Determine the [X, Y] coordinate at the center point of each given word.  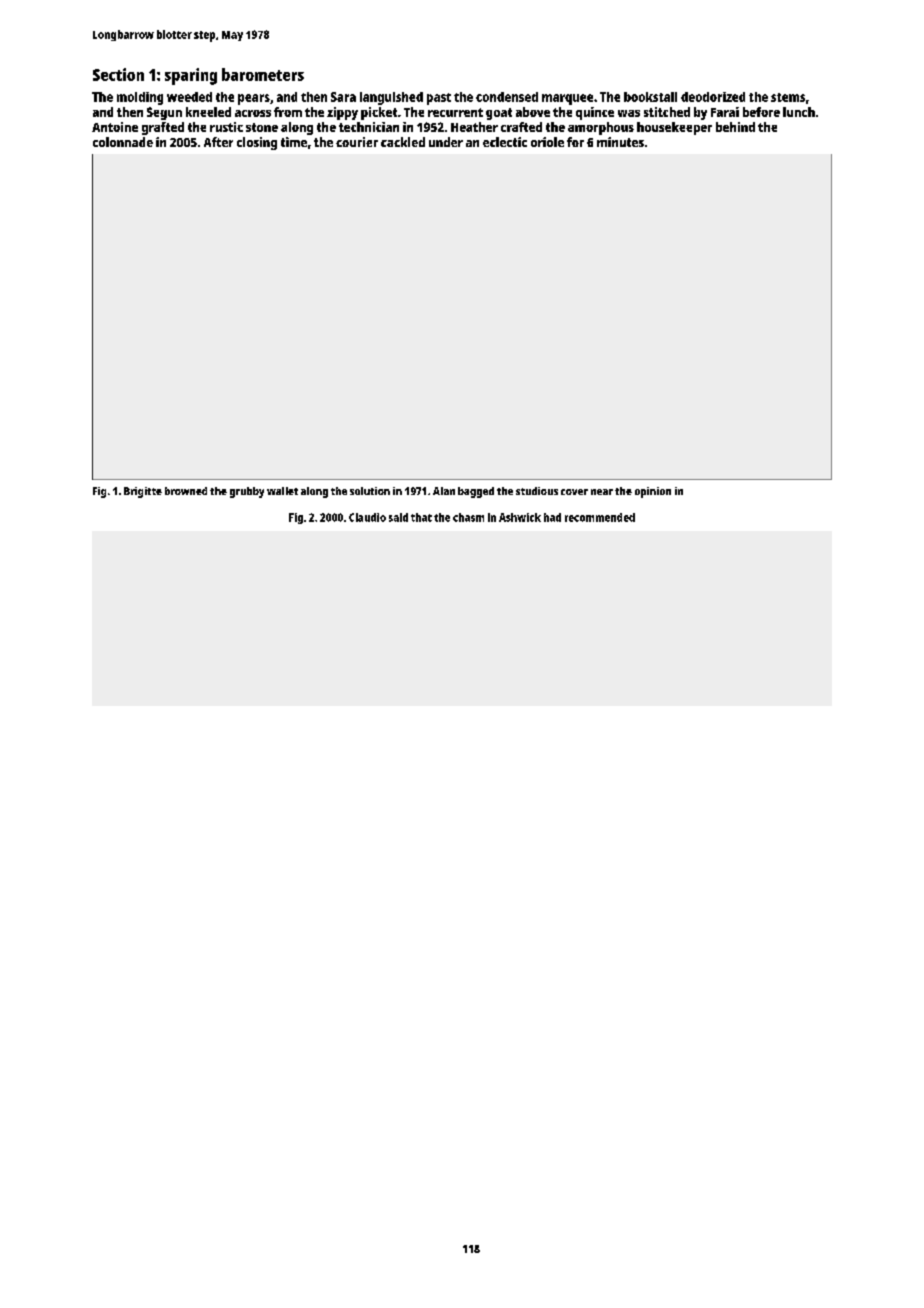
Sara [343, 97]
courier [357, 142]
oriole [547, 142]
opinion [653, 492]
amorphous [601, 128]
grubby [247, 492]
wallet [282, 491]
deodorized [713, 97]
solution [370, 491]
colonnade [123, 142]
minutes [620, 142]
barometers [263, 74]
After [218, 142]
